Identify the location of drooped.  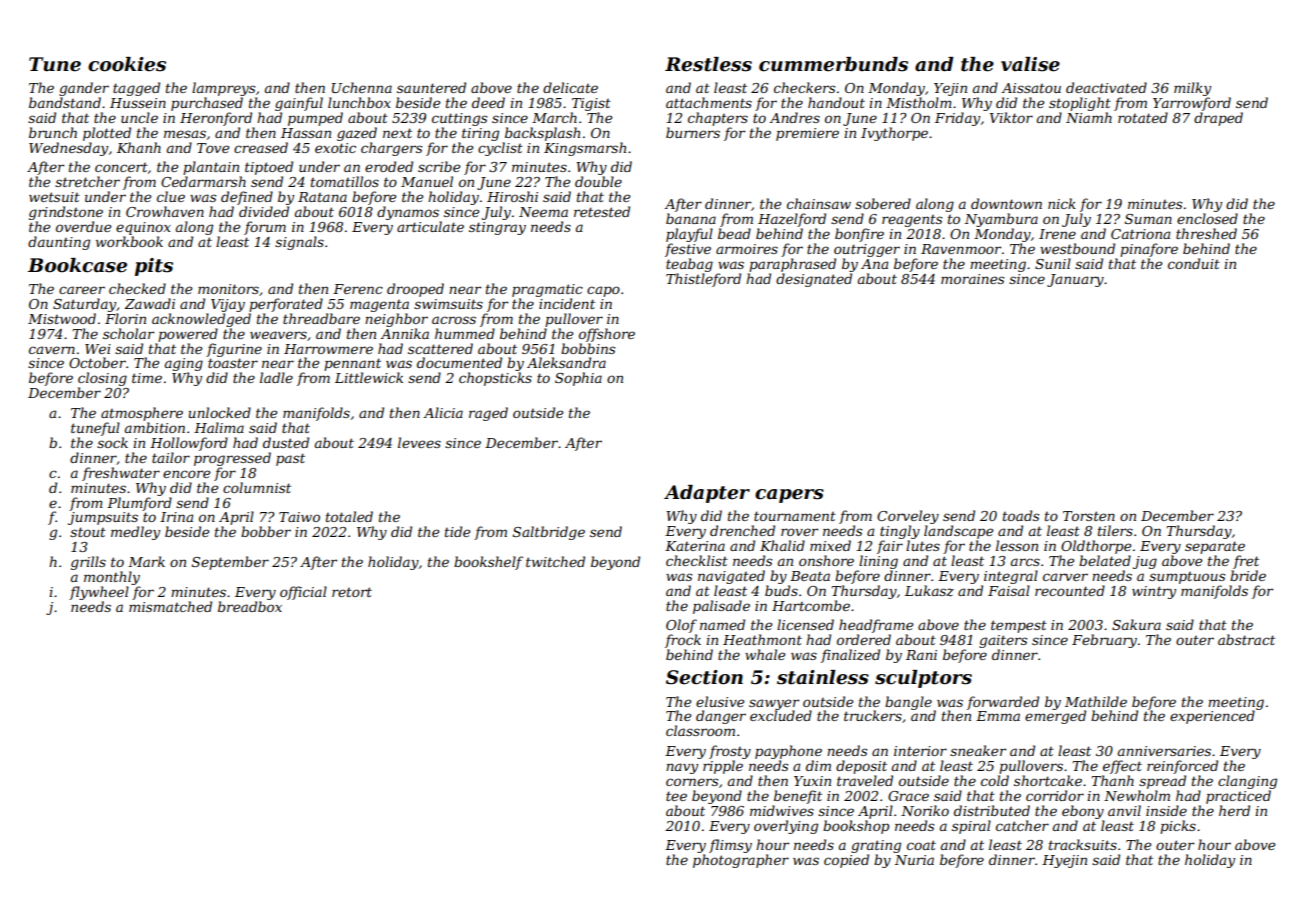
(415, 290).
